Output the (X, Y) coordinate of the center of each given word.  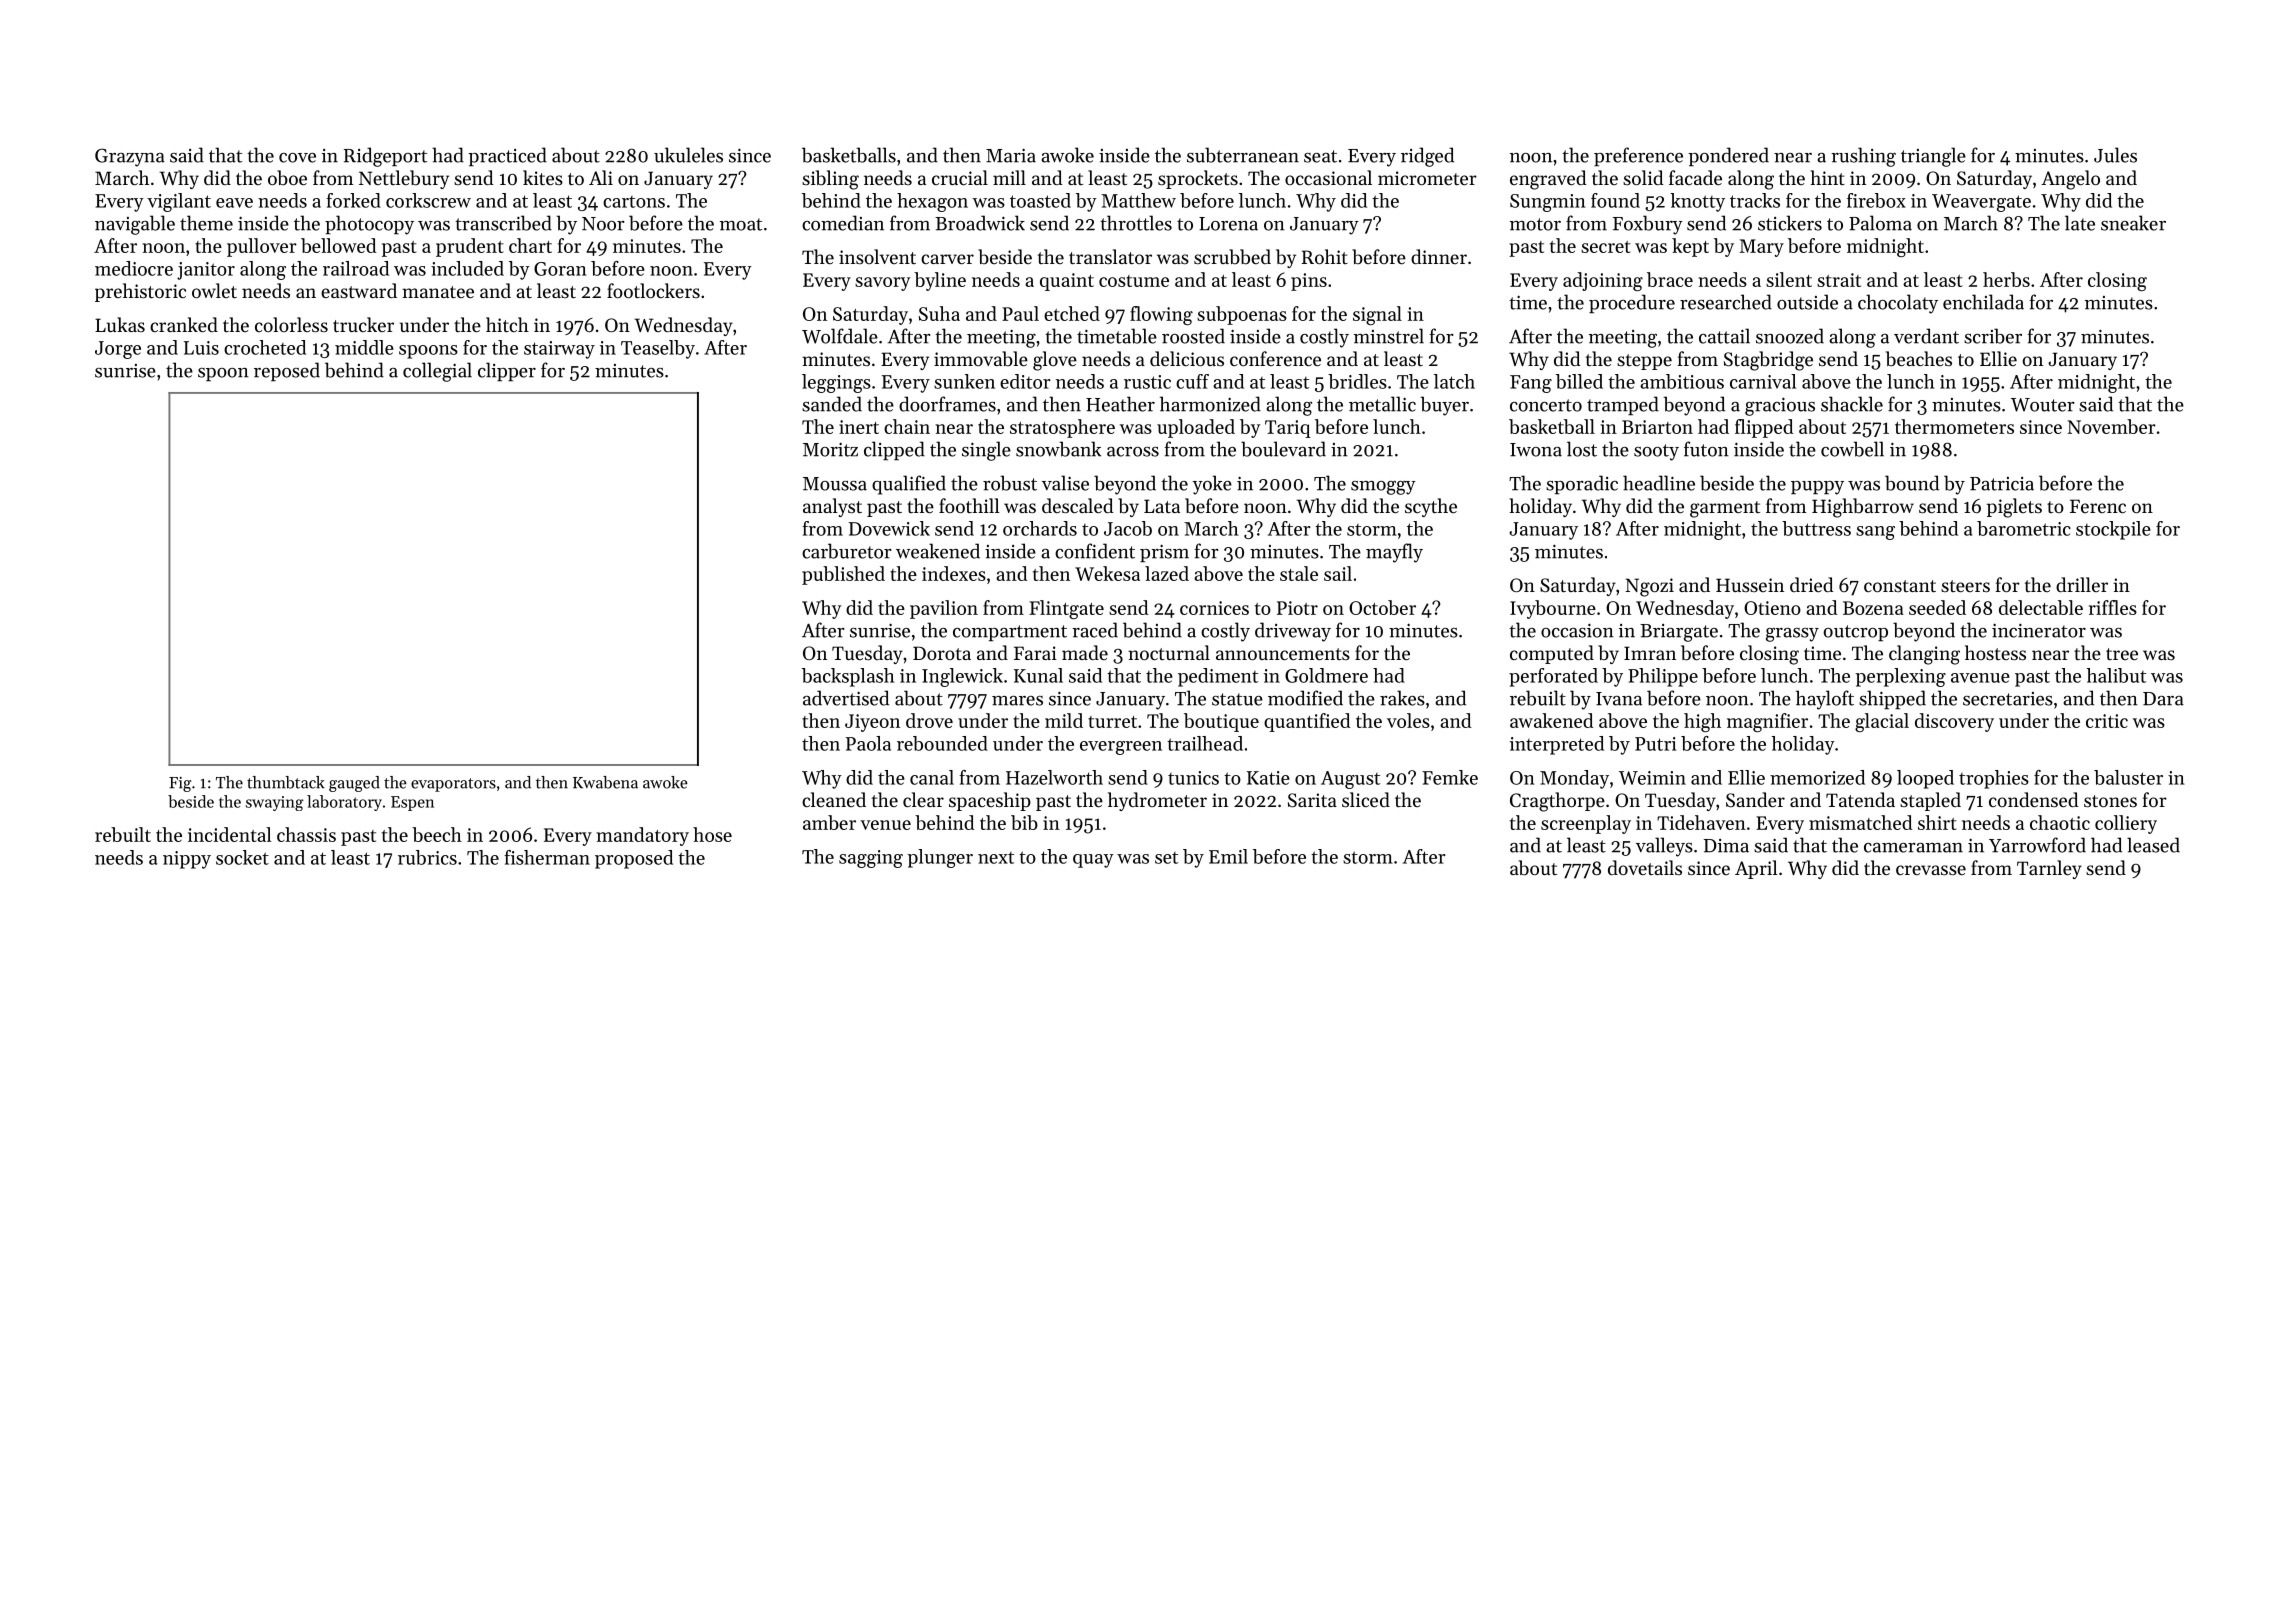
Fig (180, 784)
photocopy (369, 225)
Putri (1655, 744)
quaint (1067, 282)
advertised (846, 698)
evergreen (1121, 748)
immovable (981, 358)
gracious (1780, 406)
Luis (201, 348)
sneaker (2133, 223)
